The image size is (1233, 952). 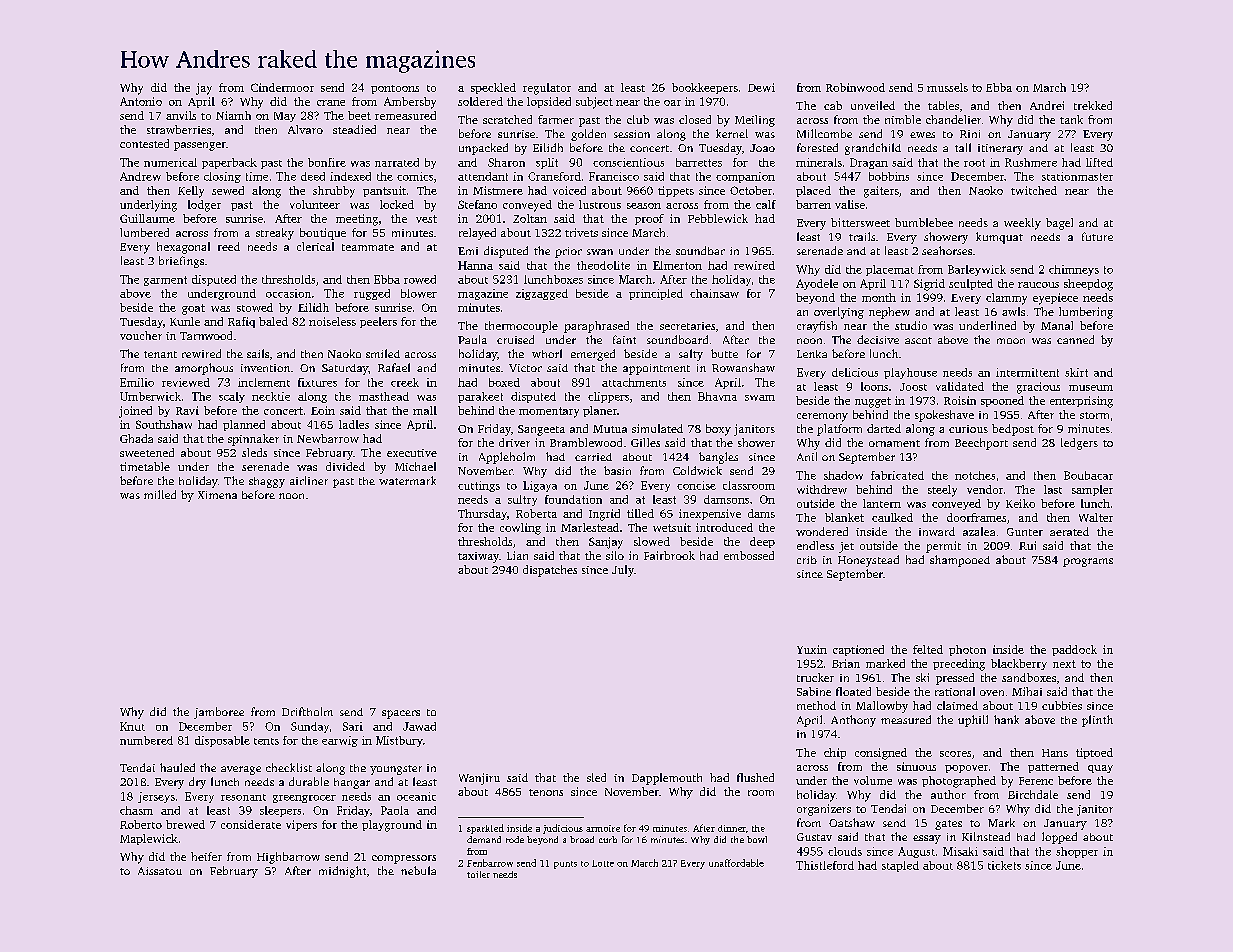 What do you see at coordinates (890, 270) in the document?
I see `placemat` at bounding box center [890, 270].
